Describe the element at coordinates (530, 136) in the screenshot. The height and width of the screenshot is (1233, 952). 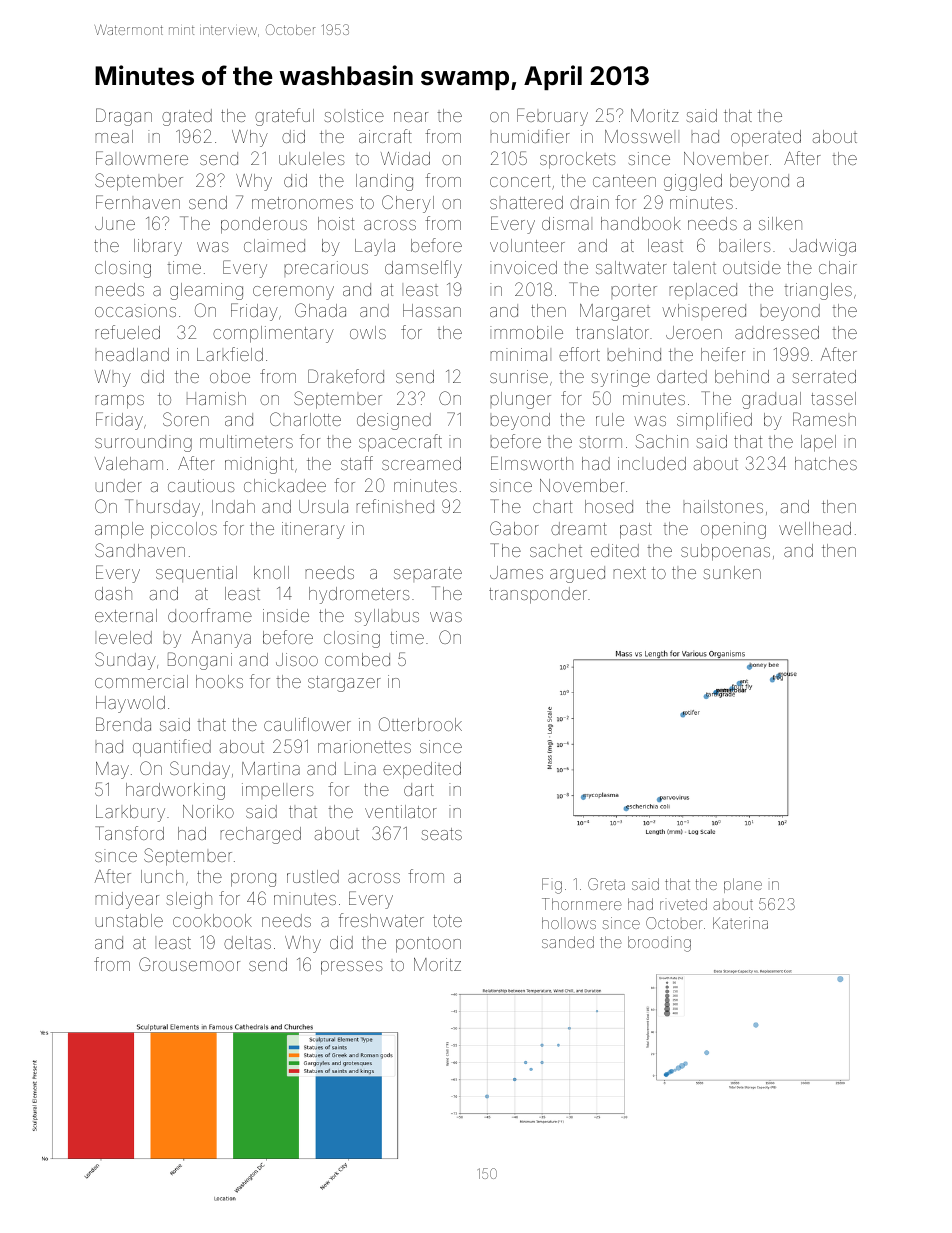
I see `humidifier` at that location.
